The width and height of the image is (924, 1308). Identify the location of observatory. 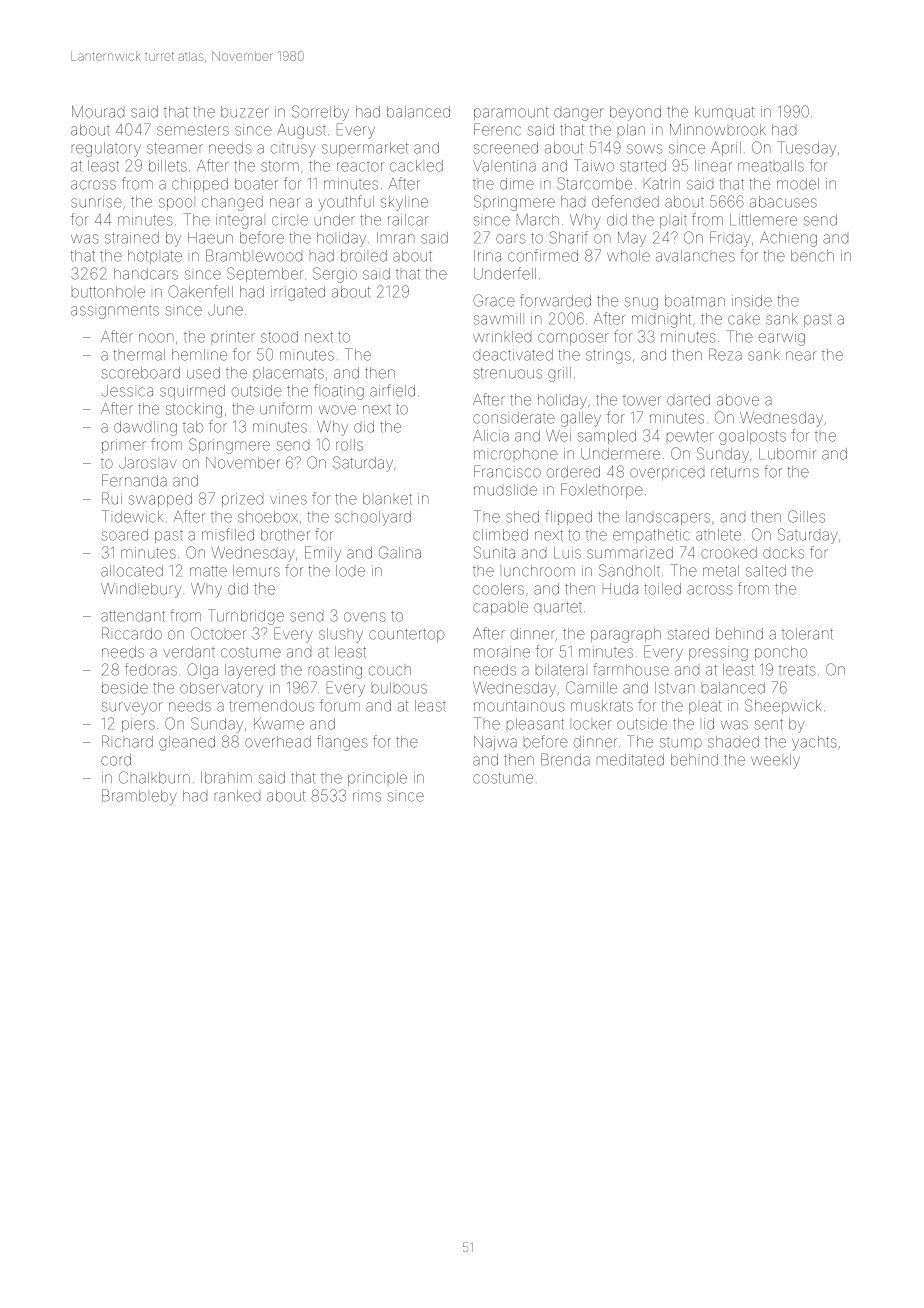
(221, 689).
